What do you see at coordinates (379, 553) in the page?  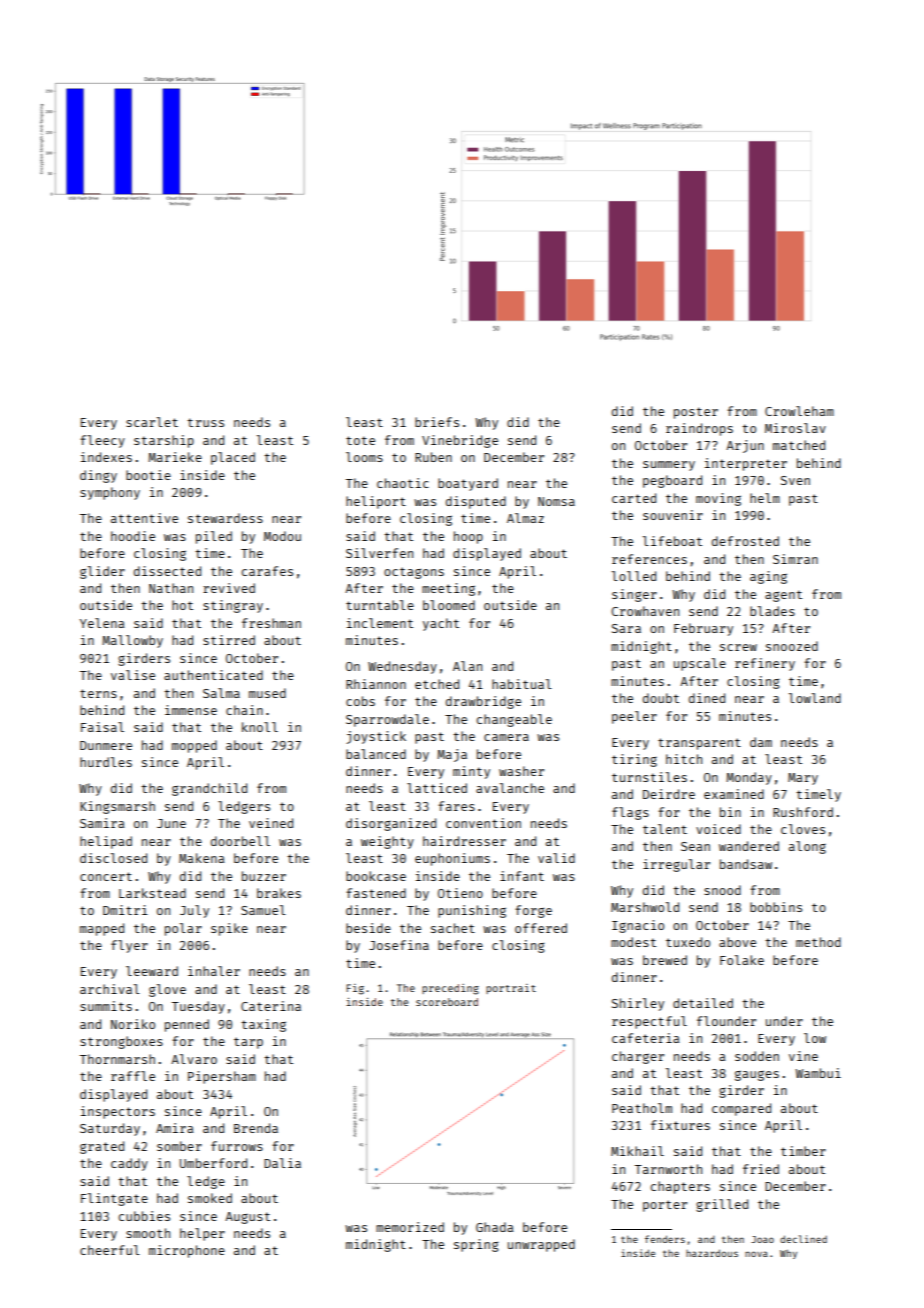 I see `Silverfen` at bounding box center [379, 553].
